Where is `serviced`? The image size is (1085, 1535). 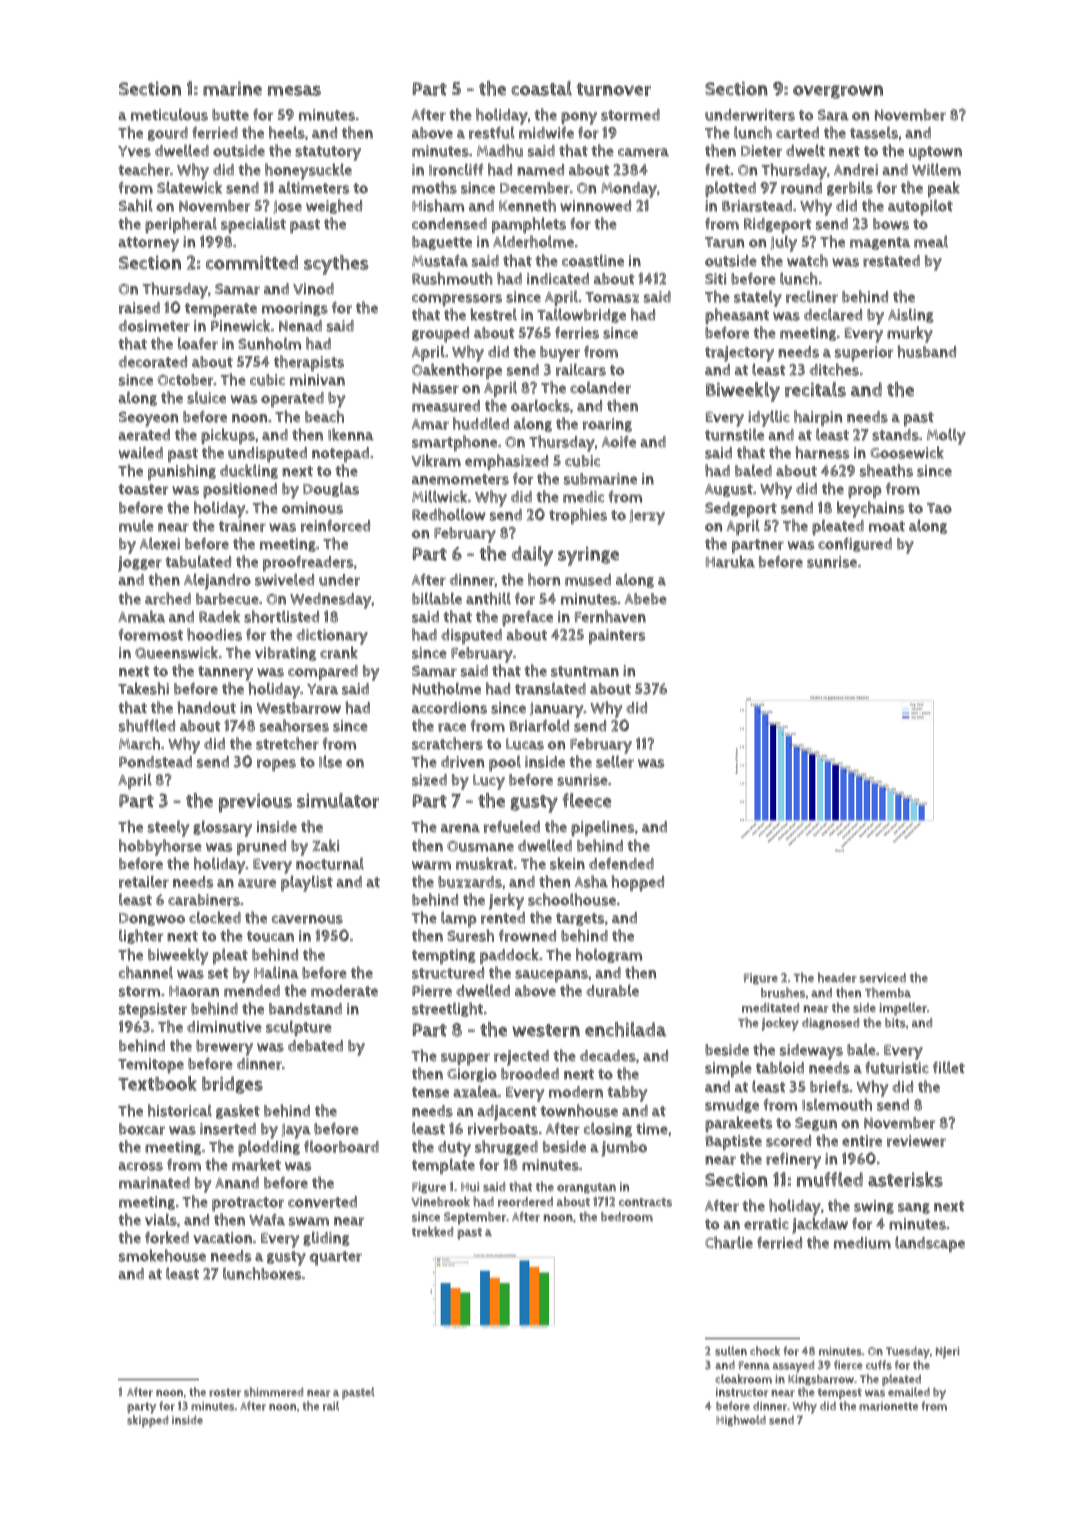 serviced is located at coordinates (882, 978).
